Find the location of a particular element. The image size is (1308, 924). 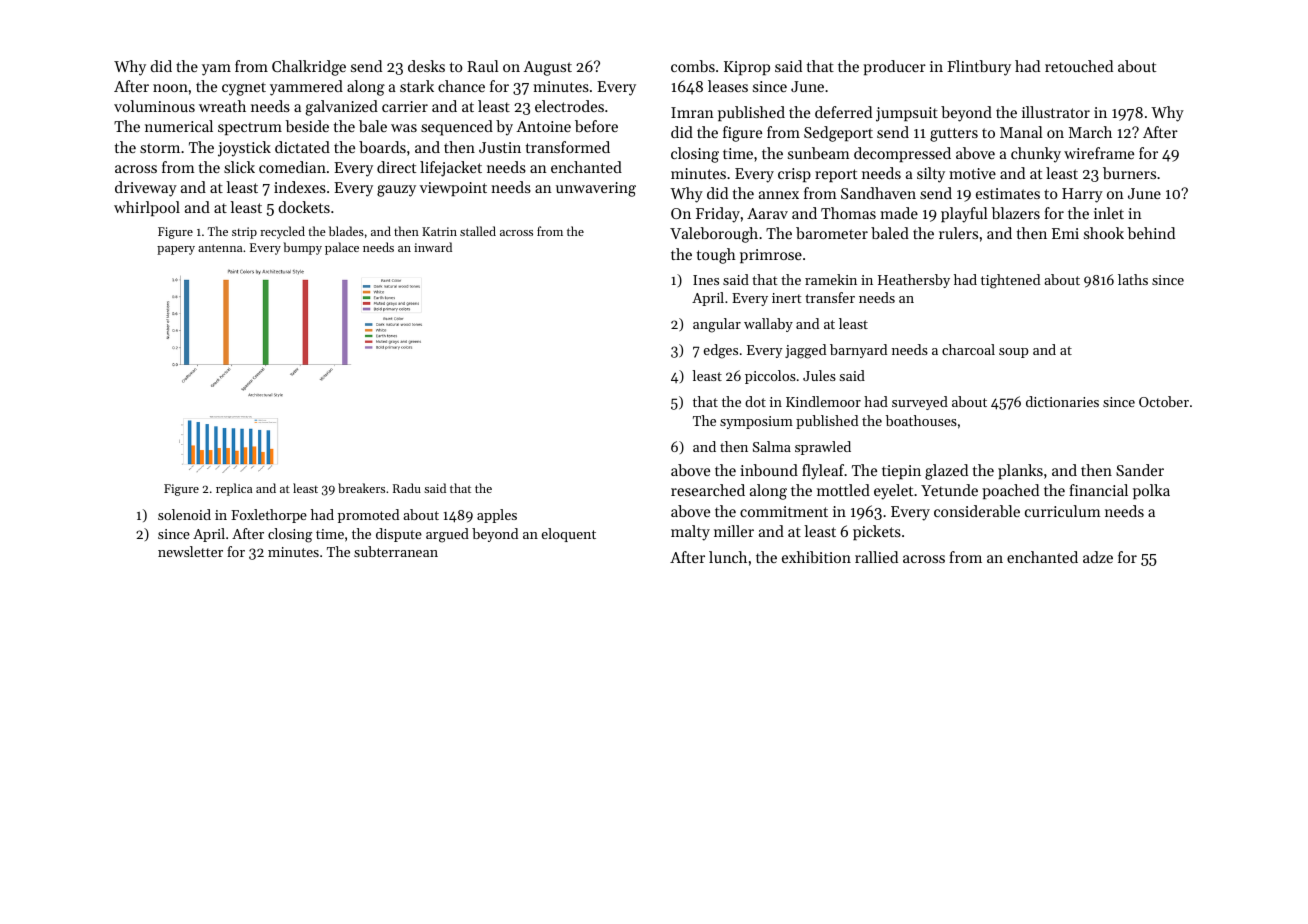

recycled is located at coordinates (282, 232).
